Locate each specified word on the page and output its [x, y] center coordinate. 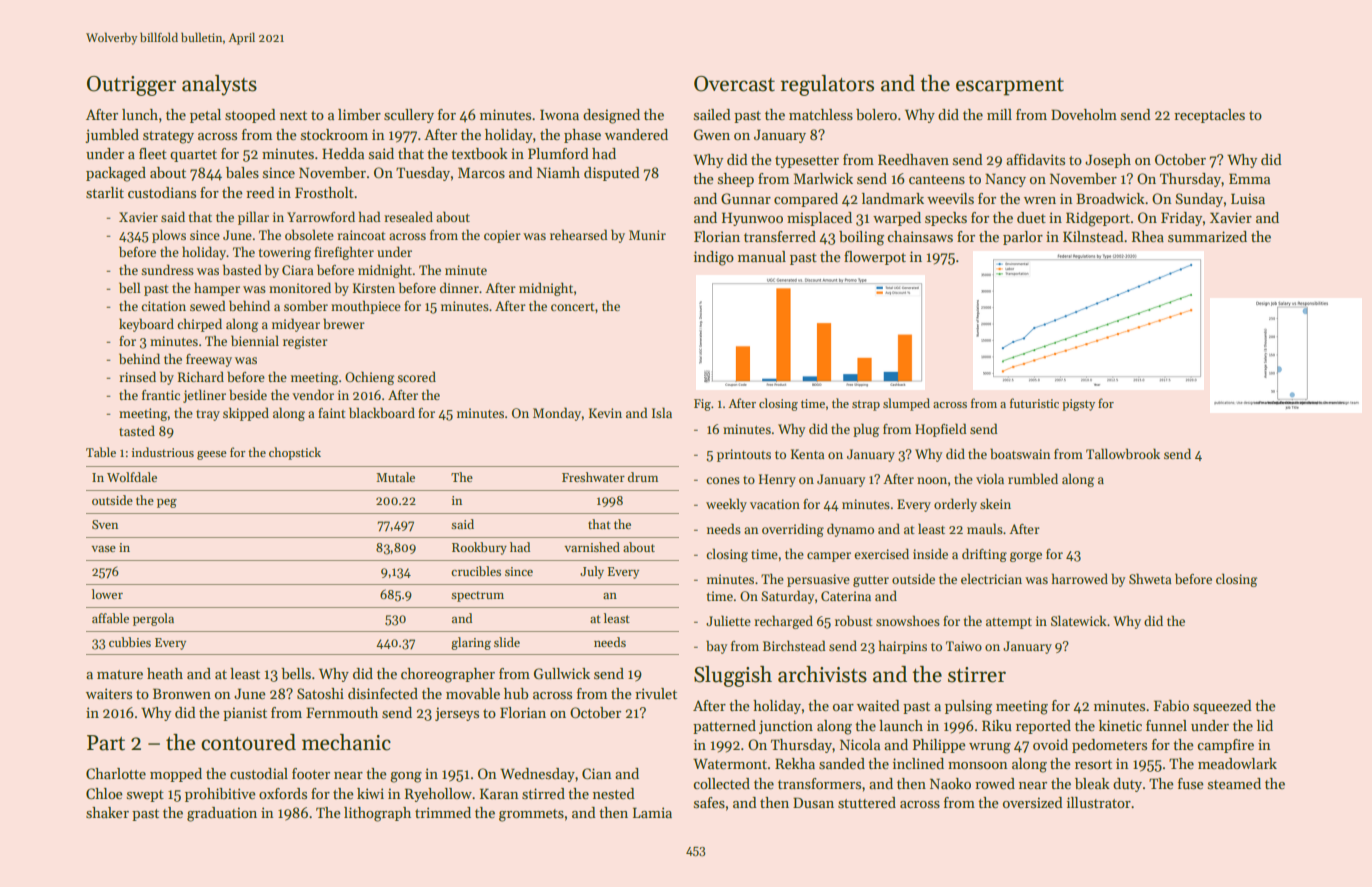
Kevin [605, 413]
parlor [1023, 238]
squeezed [1222, 707]
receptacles [1209, 116]
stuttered [867, 802]
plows [169, 236]
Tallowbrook [1123, 453]
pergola [153, 619]
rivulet [656, 693]
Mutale [395, 477]
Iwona [559, 114]
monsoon [978, 765]
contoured [248, 742]
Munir [647, 235]
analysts [219, 85]
